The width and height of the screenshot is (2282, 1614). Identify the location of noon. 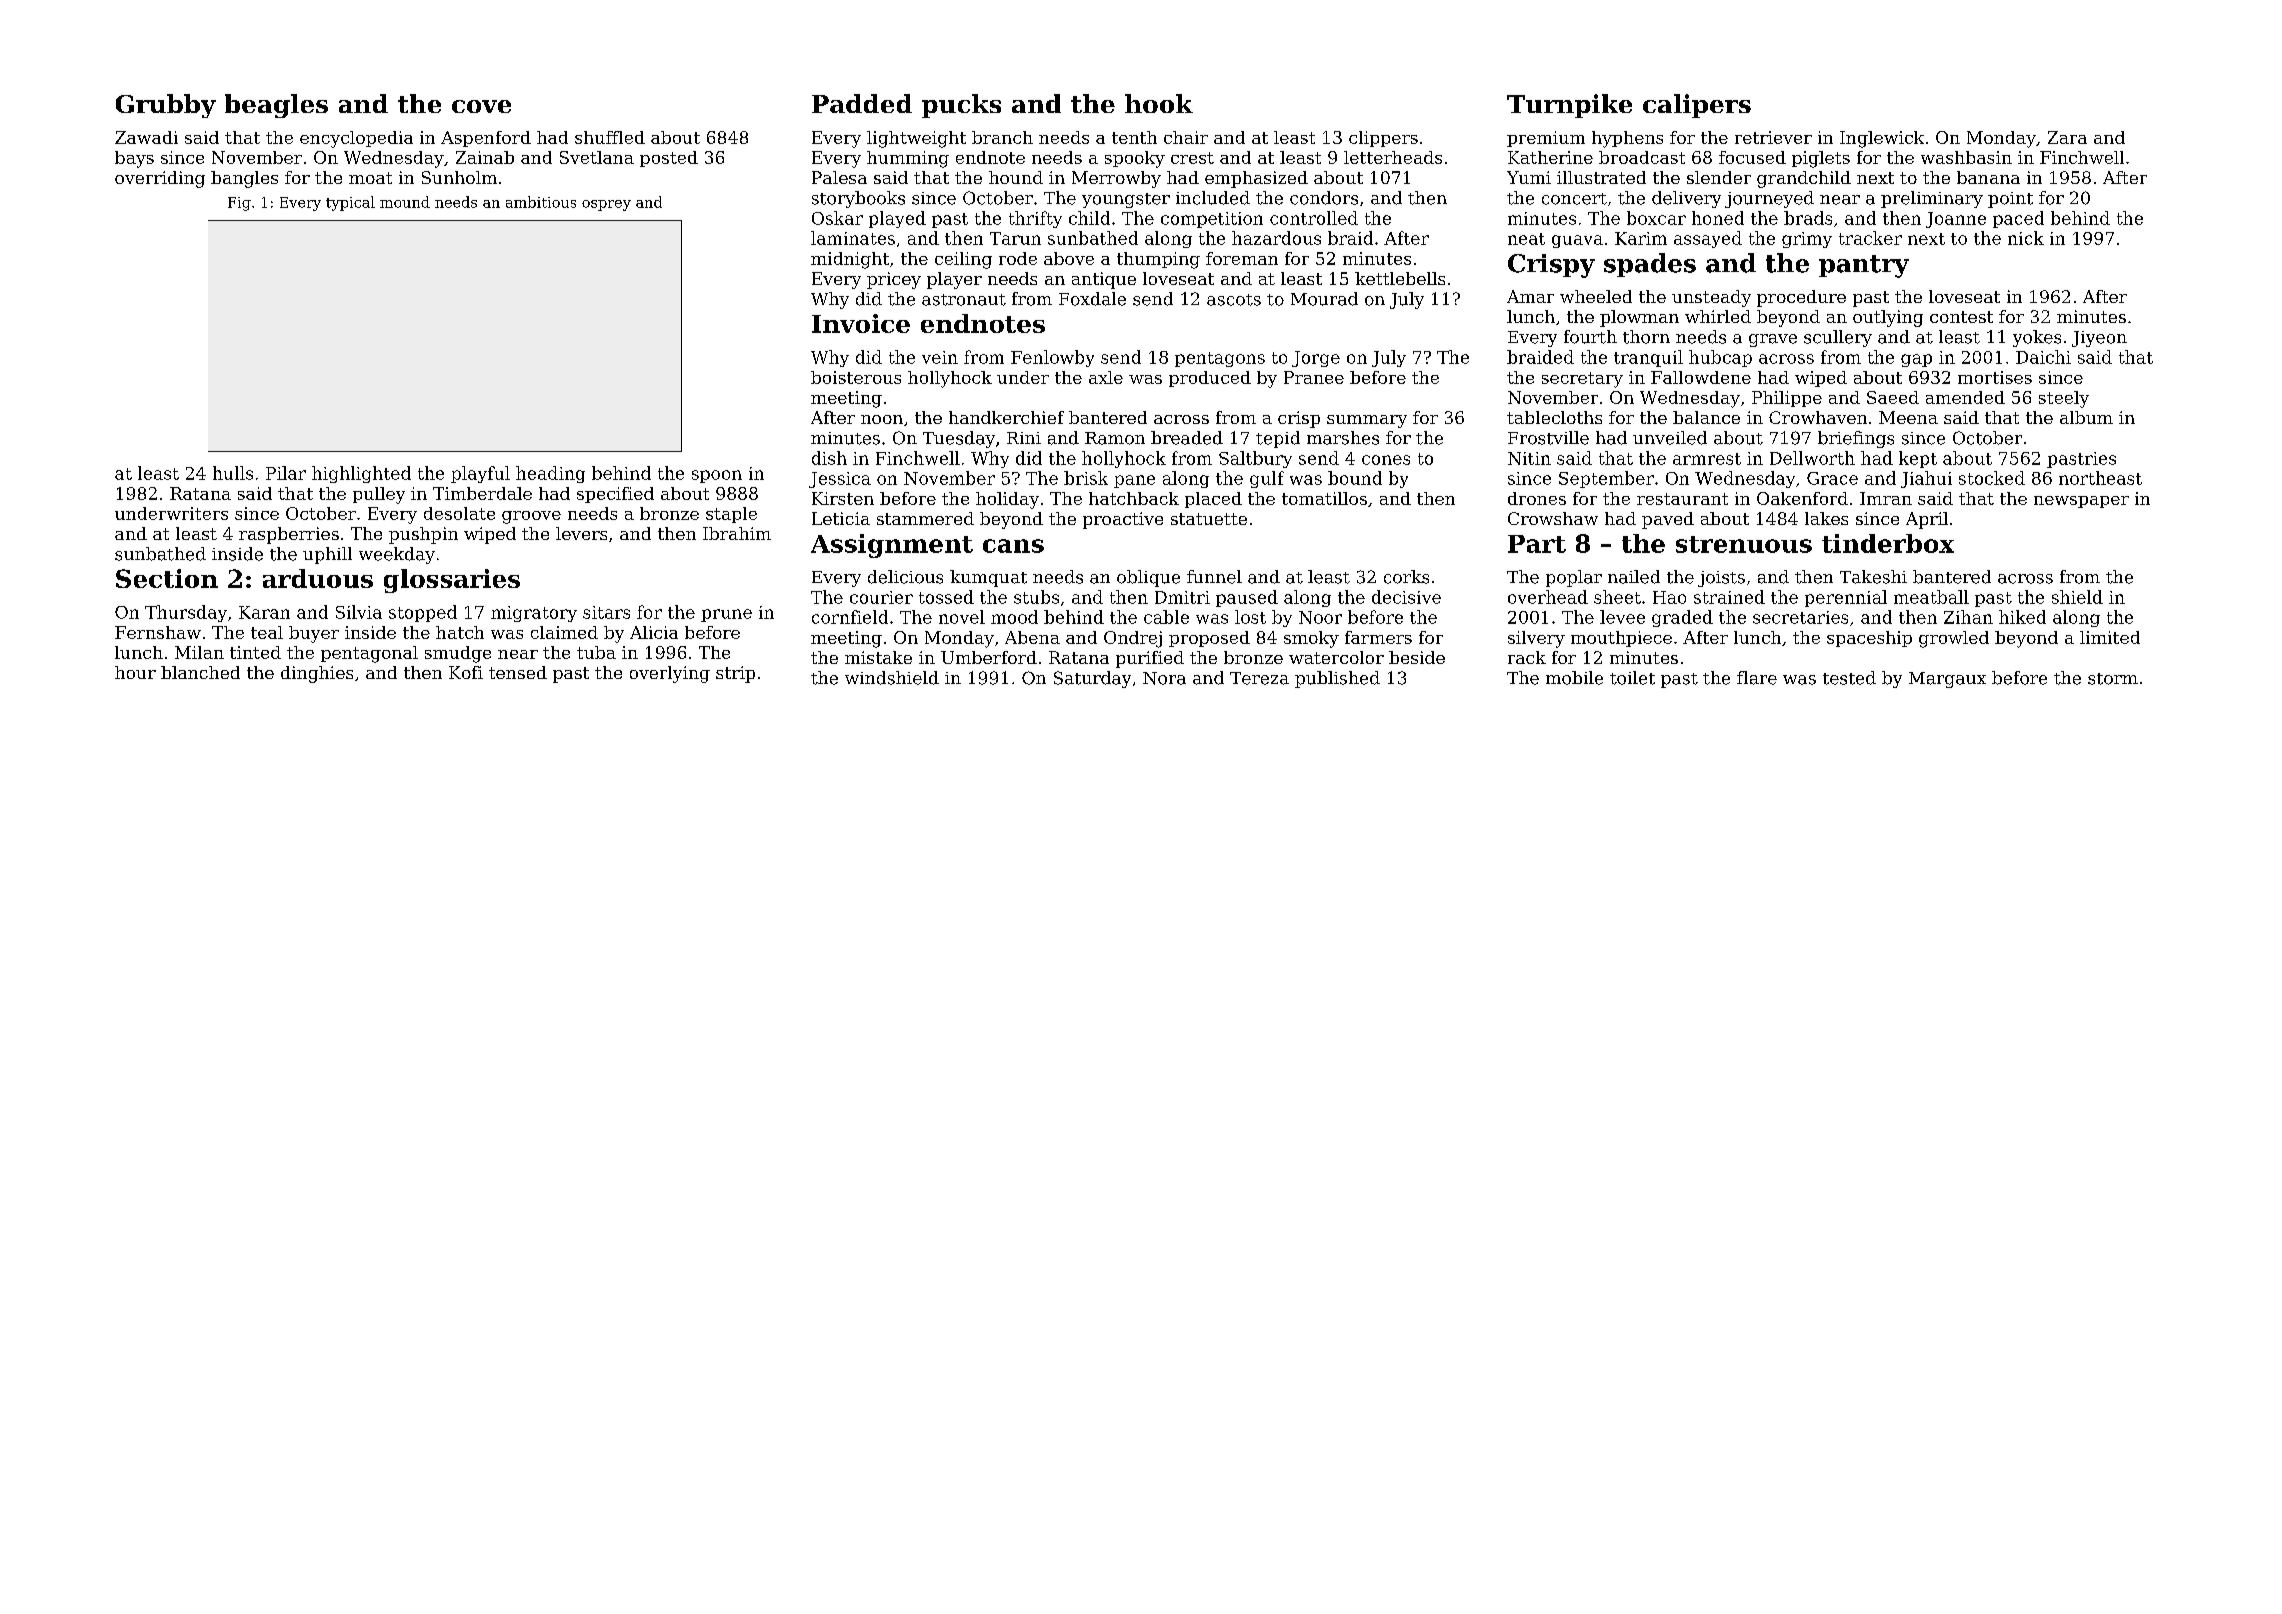
(882, 419).
